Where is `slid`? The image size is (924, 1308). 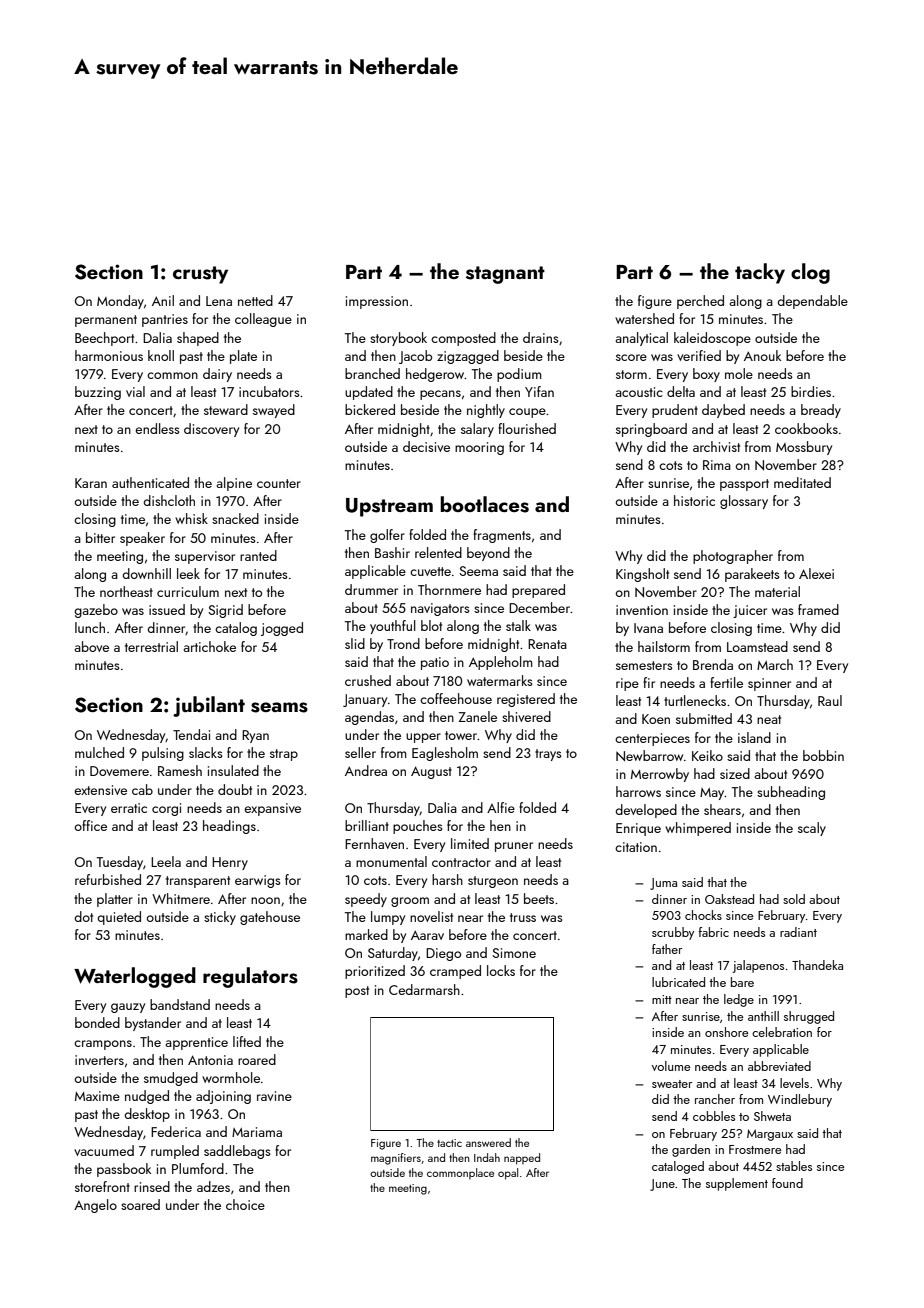 slid is located at coordinates (355, 643).
